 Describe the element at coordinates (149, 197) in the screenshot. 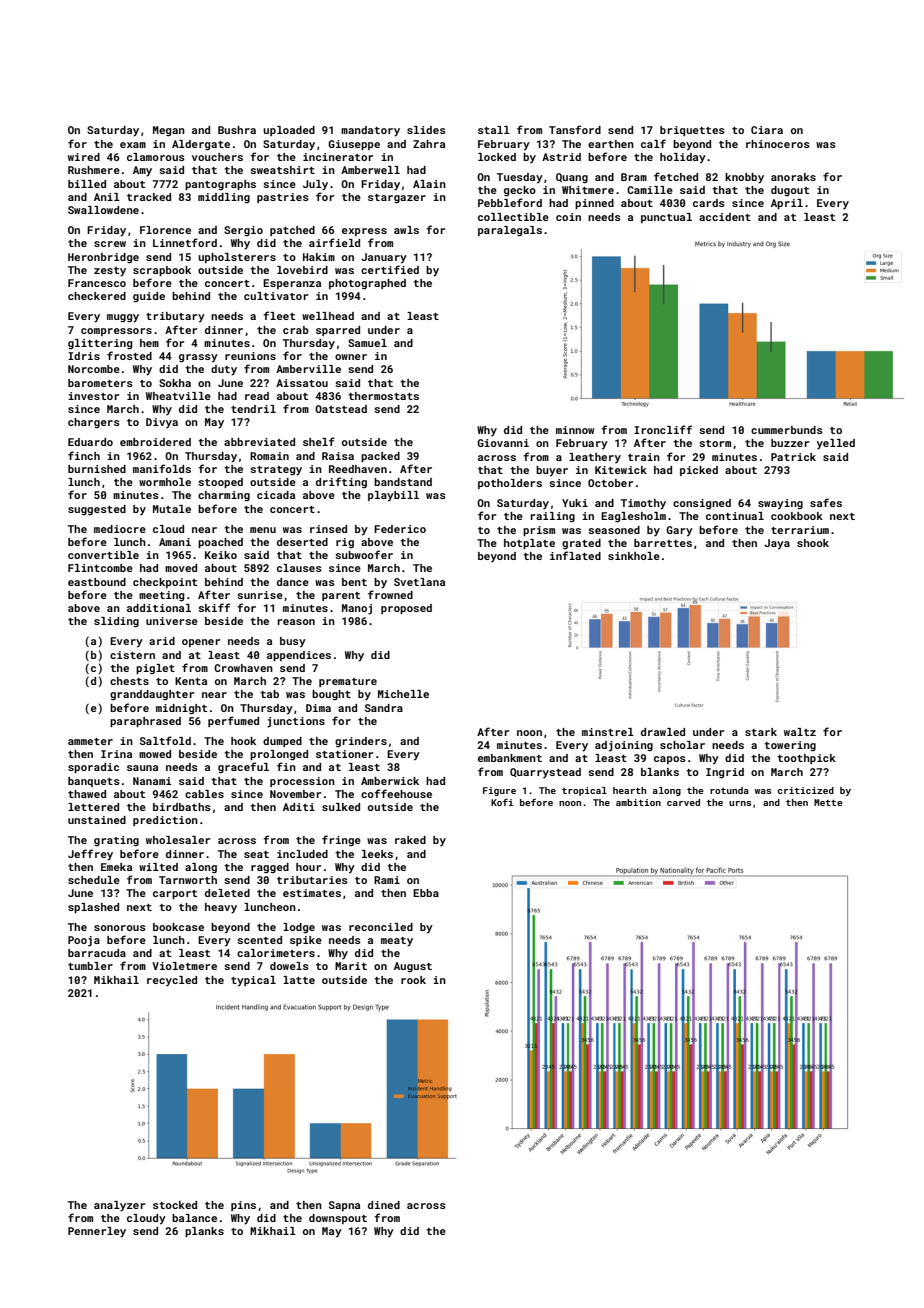

I see `tracked` at that location.
